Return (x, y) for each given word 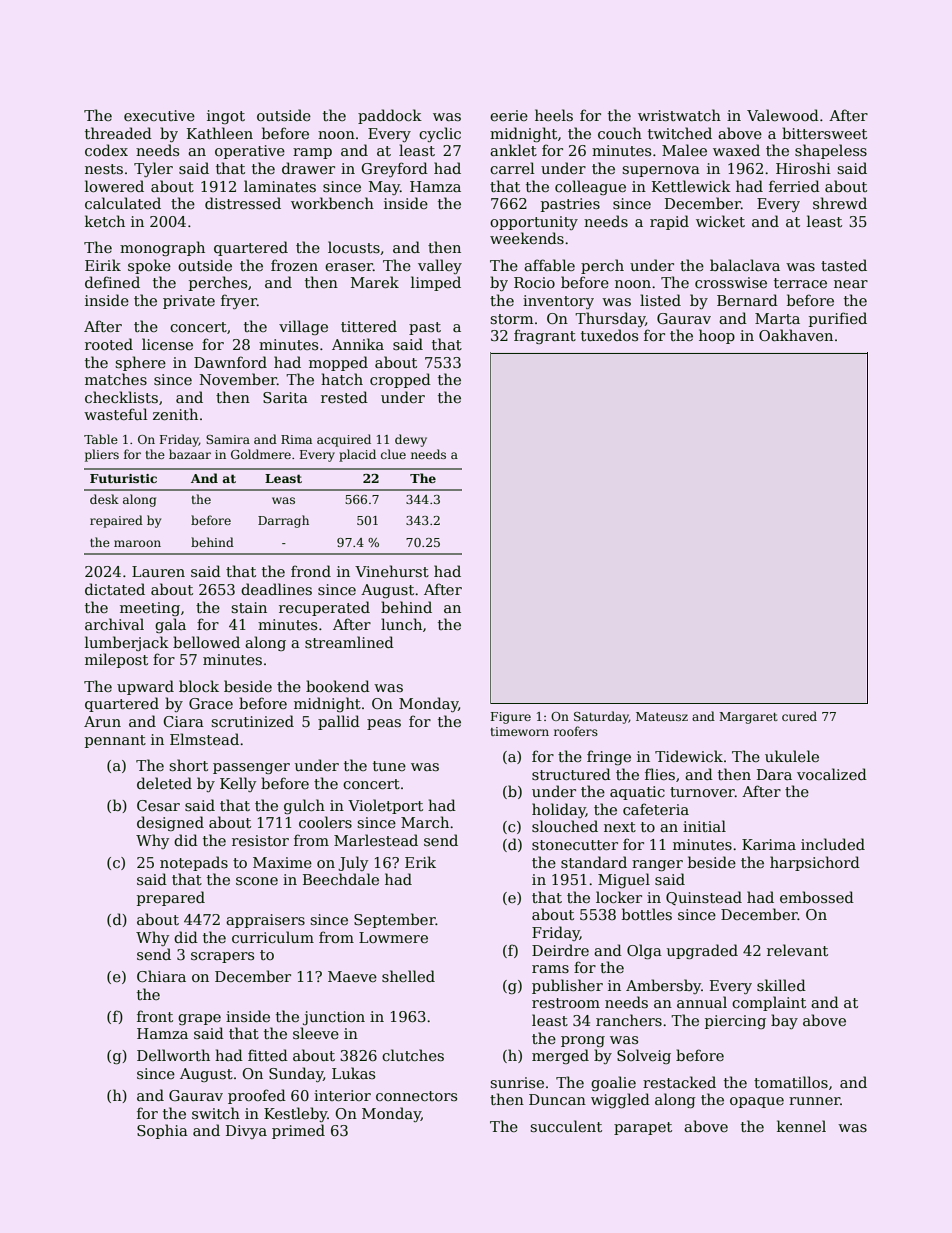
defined (112, 282)
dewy (411, 440)
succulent (566, 1126)
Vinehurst (392, 571)
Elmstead (204, 739)
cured (799, 716)
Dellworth (173, 1055)
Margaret (748, 718)
